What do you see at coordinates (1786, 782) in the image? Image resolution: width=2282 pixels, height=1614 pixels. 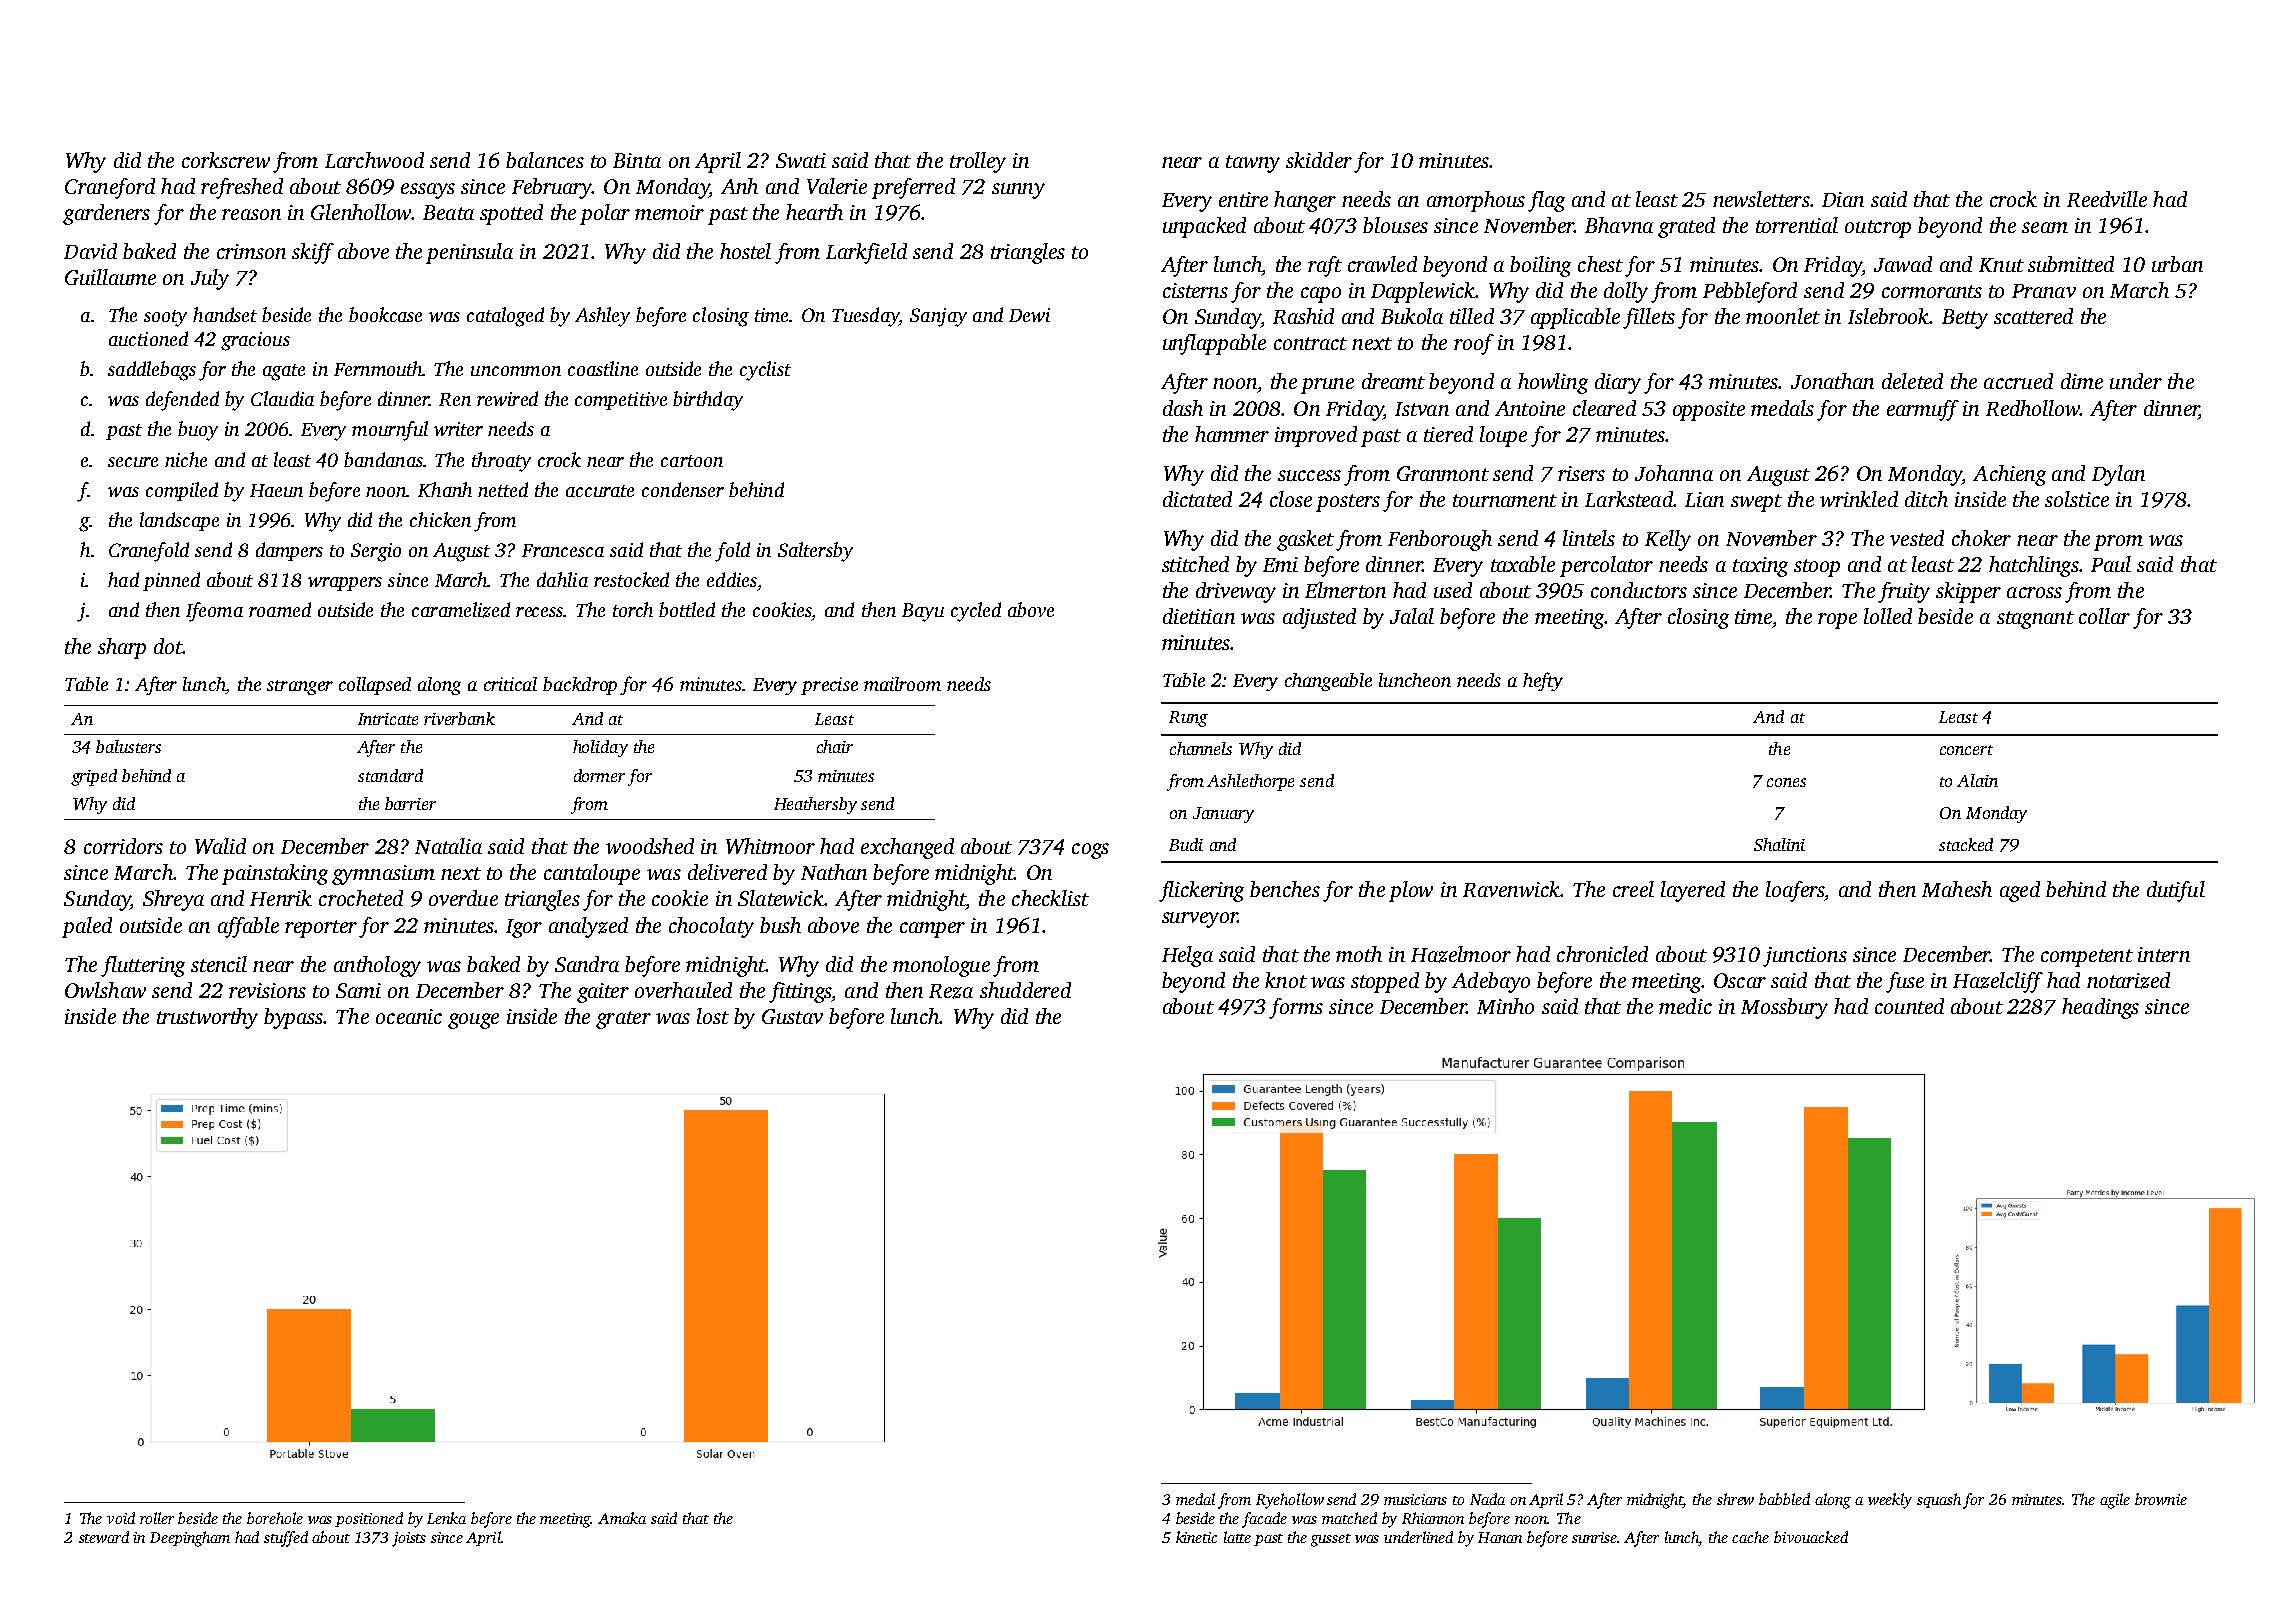 I see `cones` at bounding box center [1786, 782].
